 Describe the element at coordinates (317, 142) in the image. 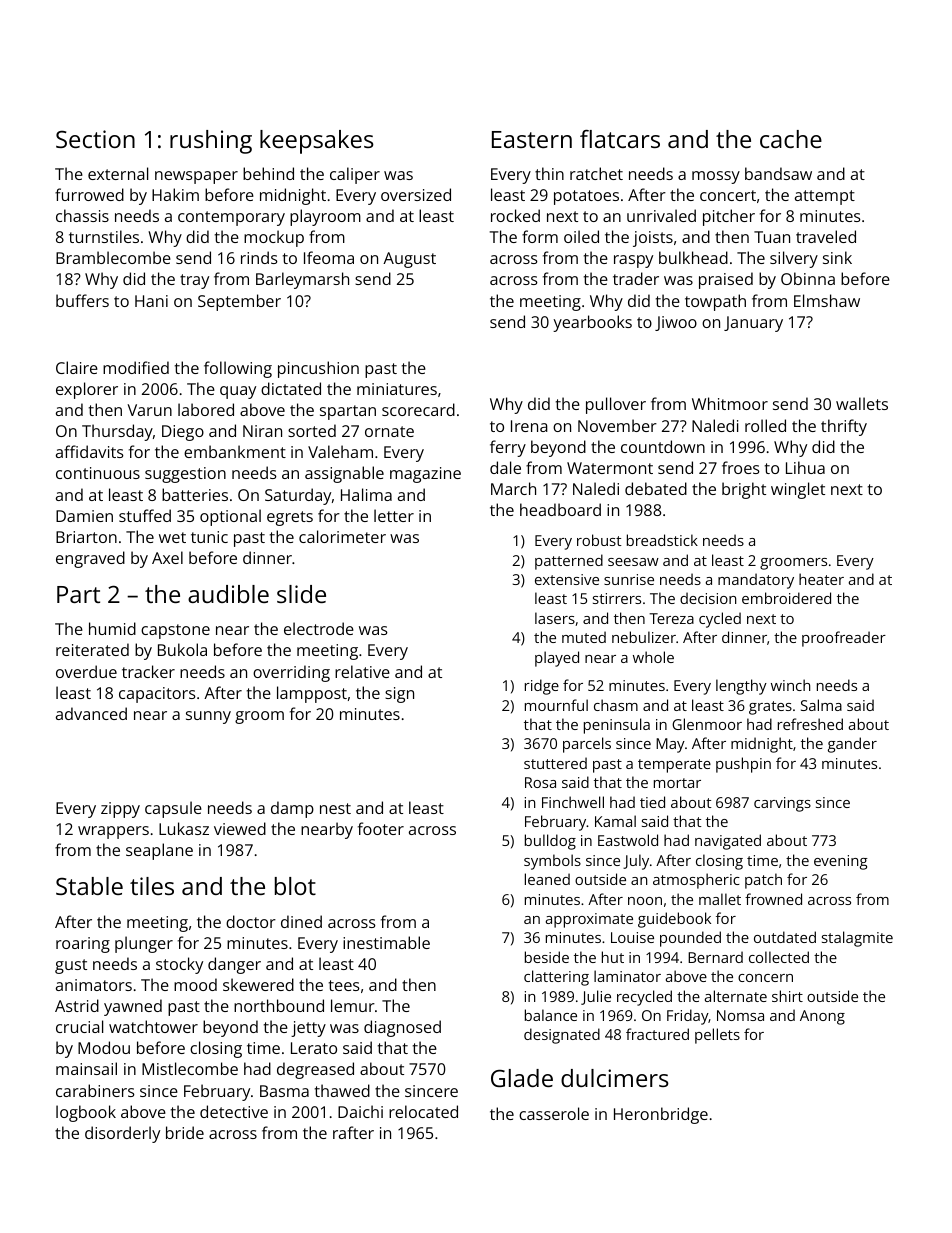

I see `keepsakes` at that location.
